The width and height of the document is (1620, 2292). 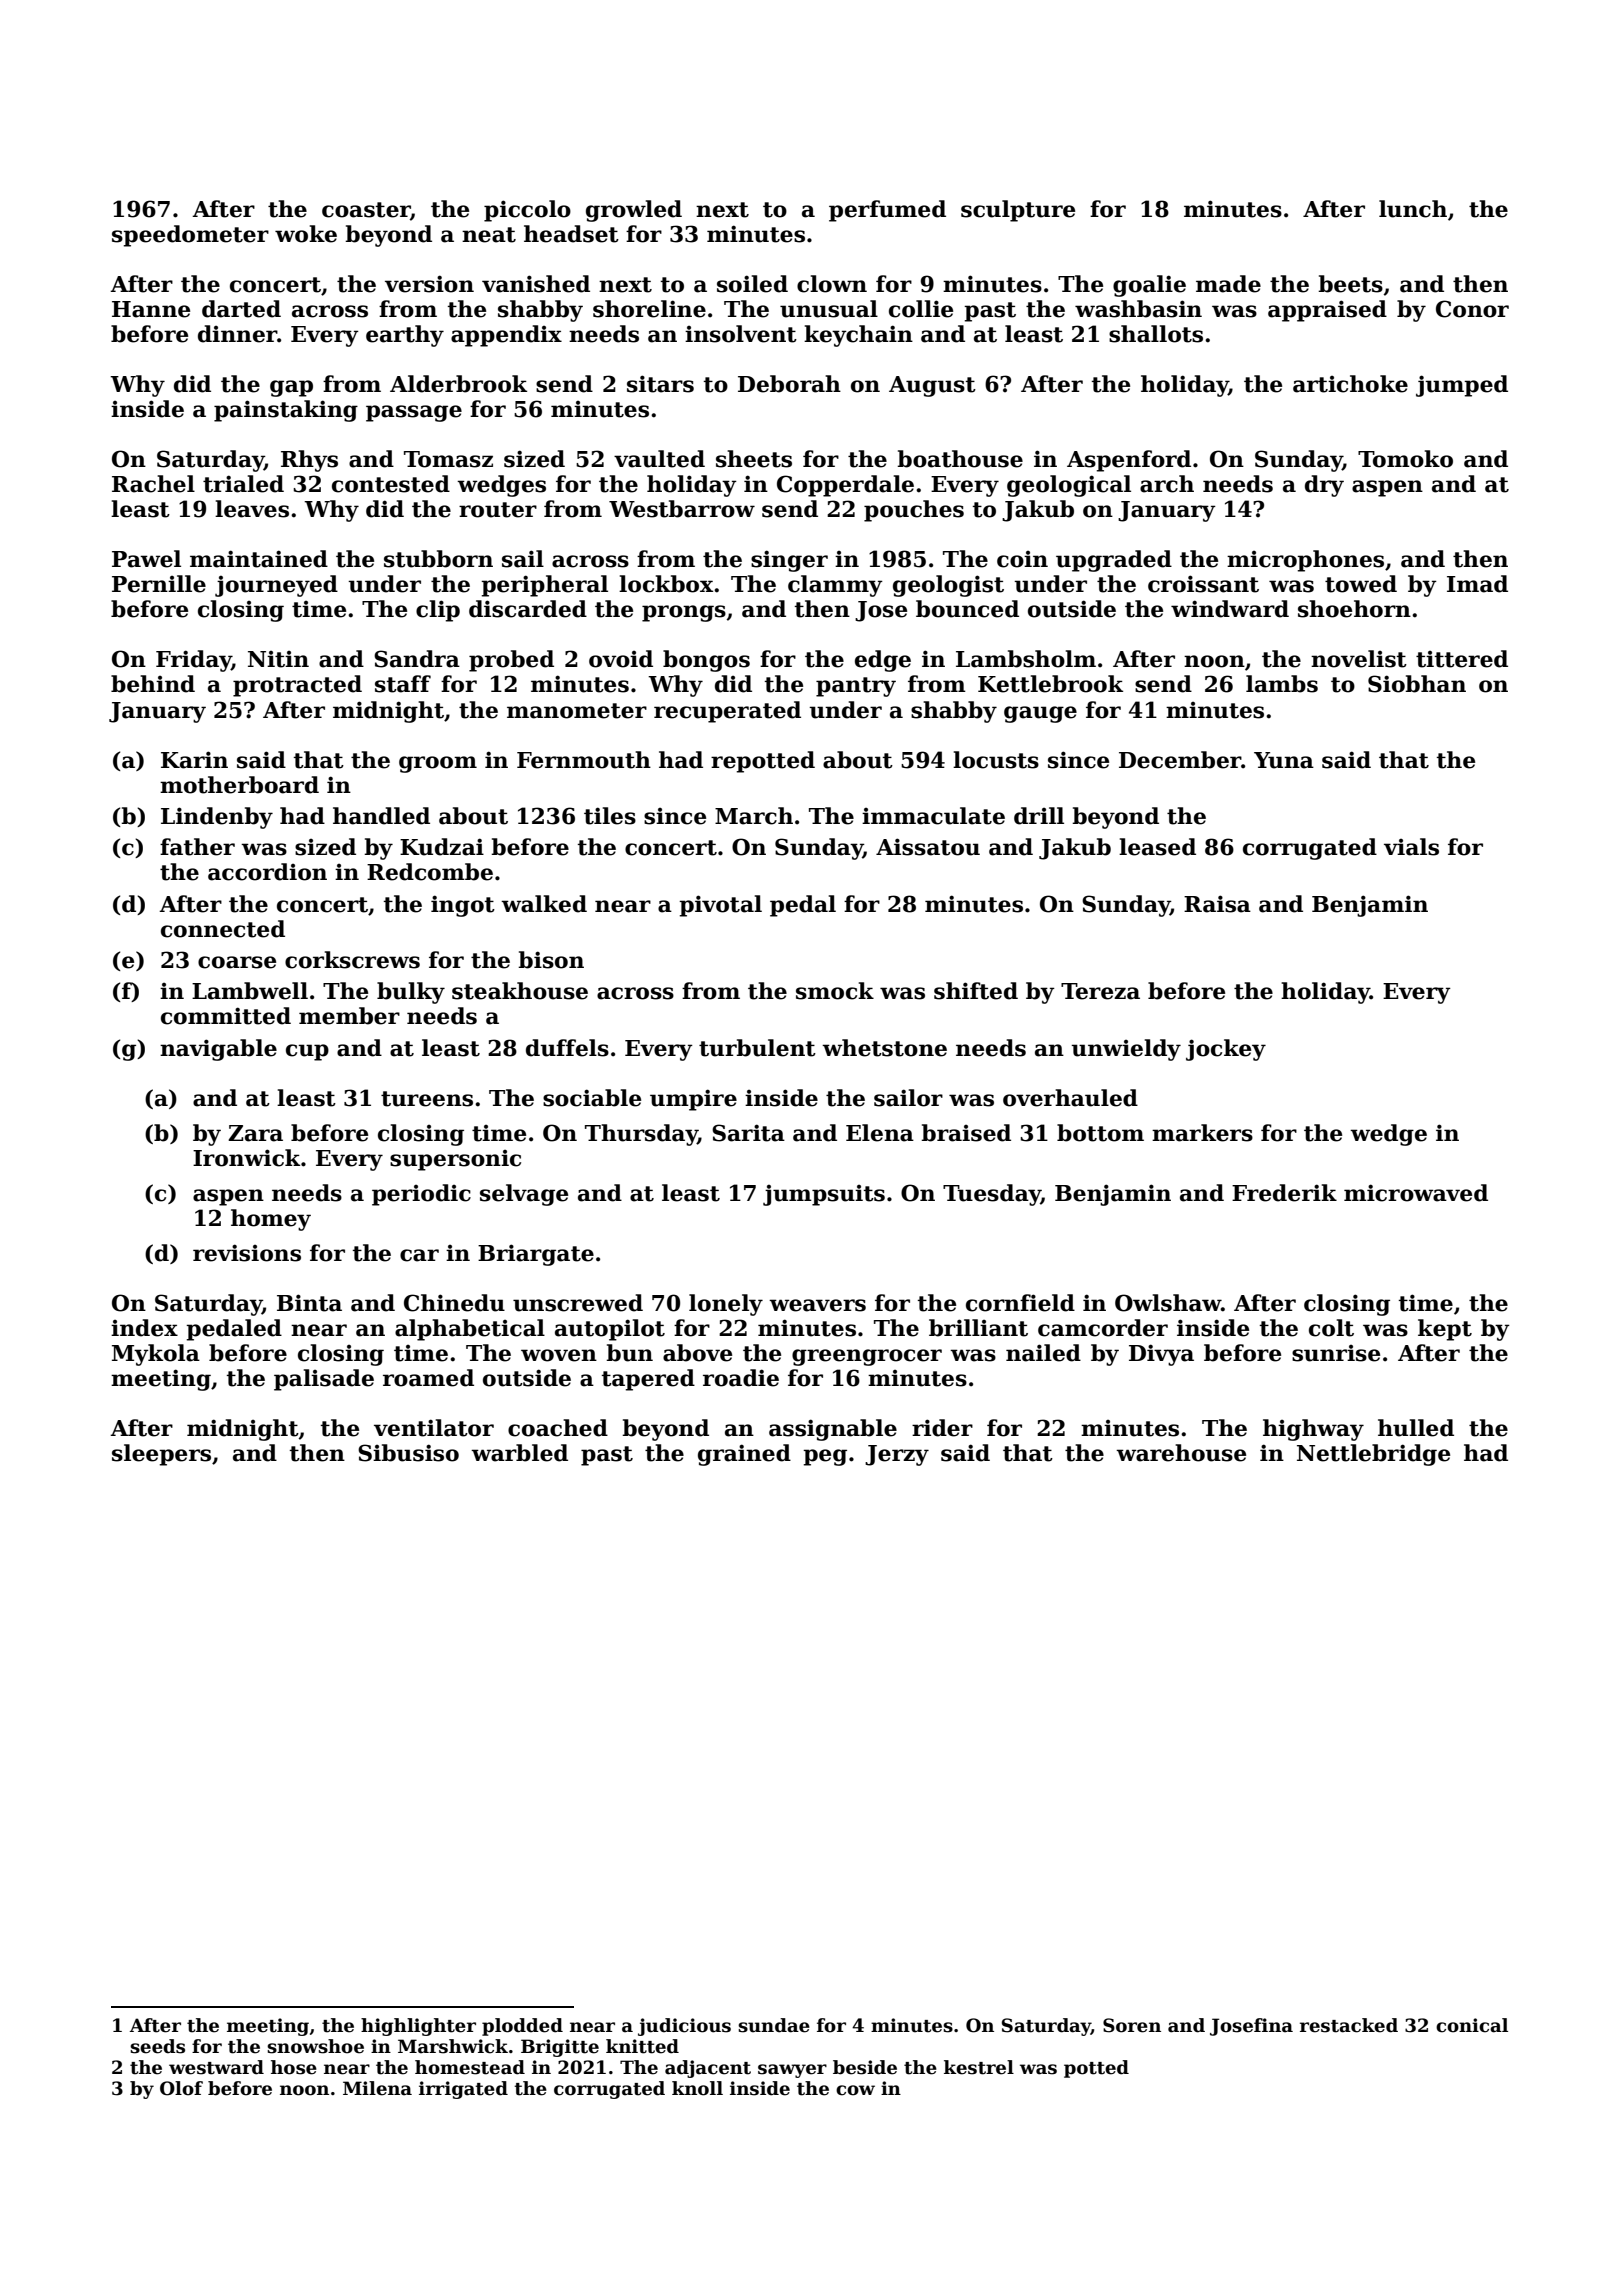 I want to click on Tuesday, so click(x=992, y=1195).
